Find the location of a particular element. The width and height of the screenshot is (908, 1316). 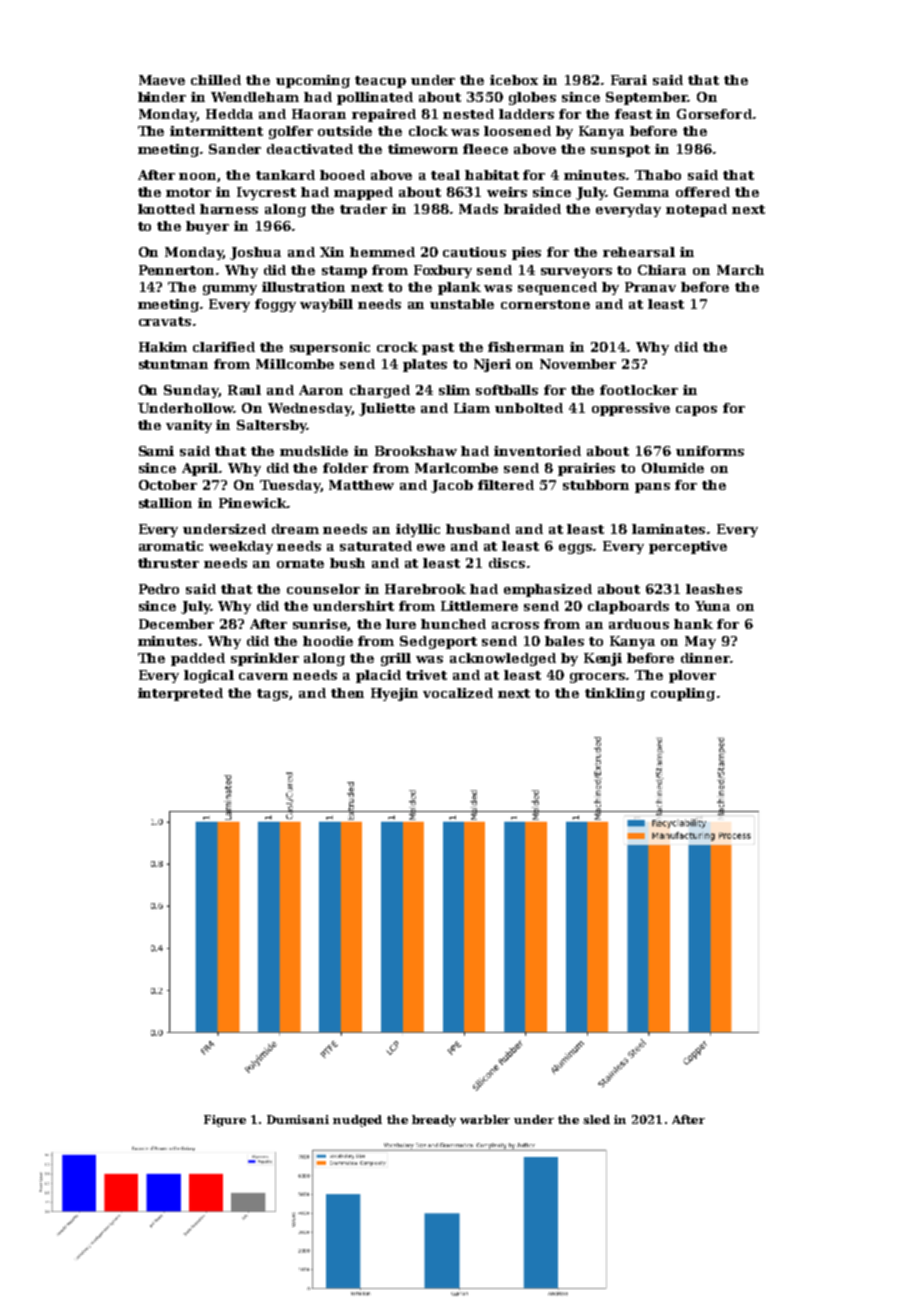

Juliette is located at coordinates (387, 409).
